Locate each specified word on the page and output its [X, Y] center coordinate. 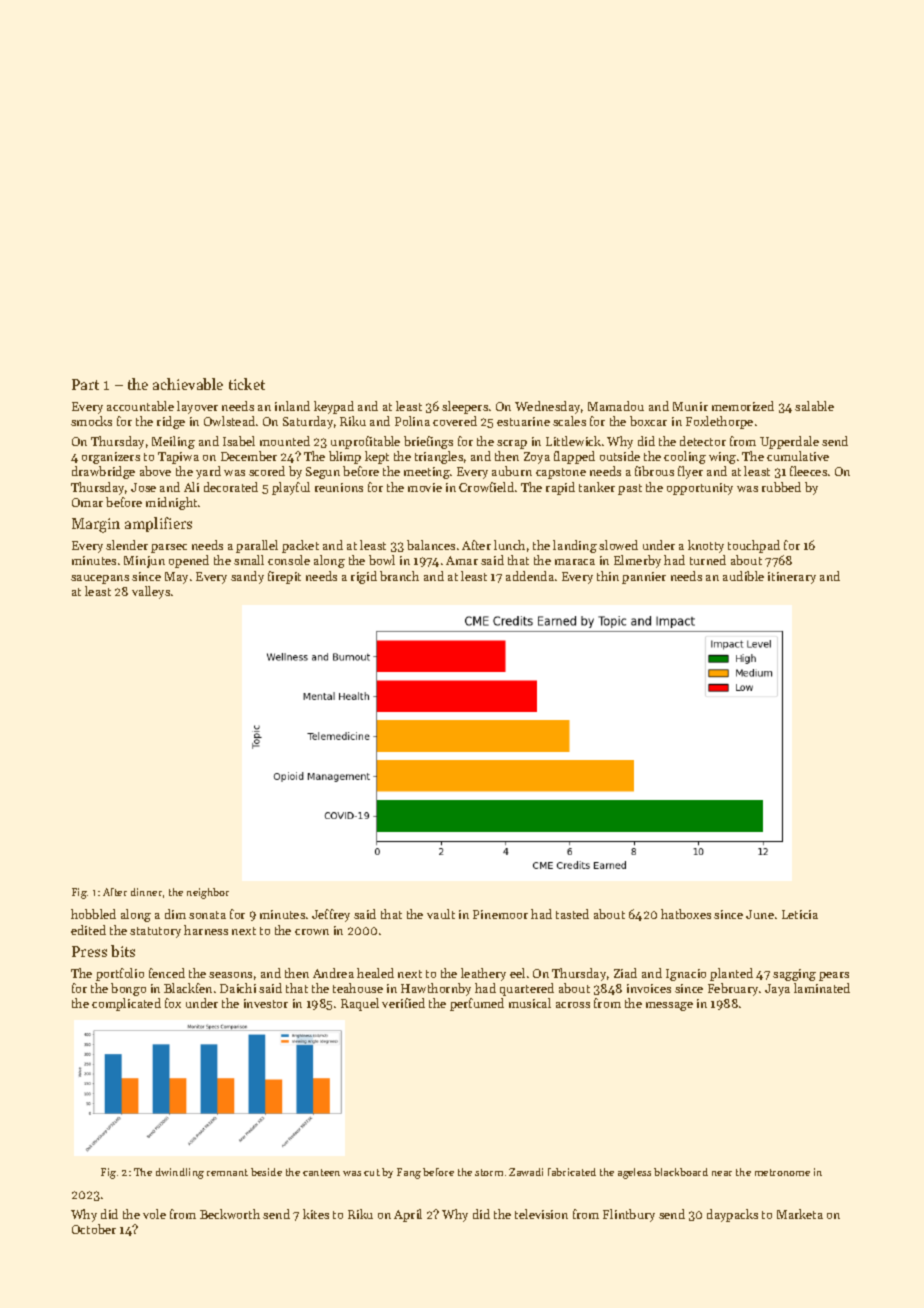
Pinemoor [500, 914]
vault [441, 914]
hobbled [93, 914]
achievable [188, 384]
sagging [794, 975]
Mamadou [616, 406]
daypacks [732, 1215]
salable [814, 406]
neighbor [208, 893]
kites [316, 1214]
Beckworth [230, 1214]
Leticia [800, 914]
